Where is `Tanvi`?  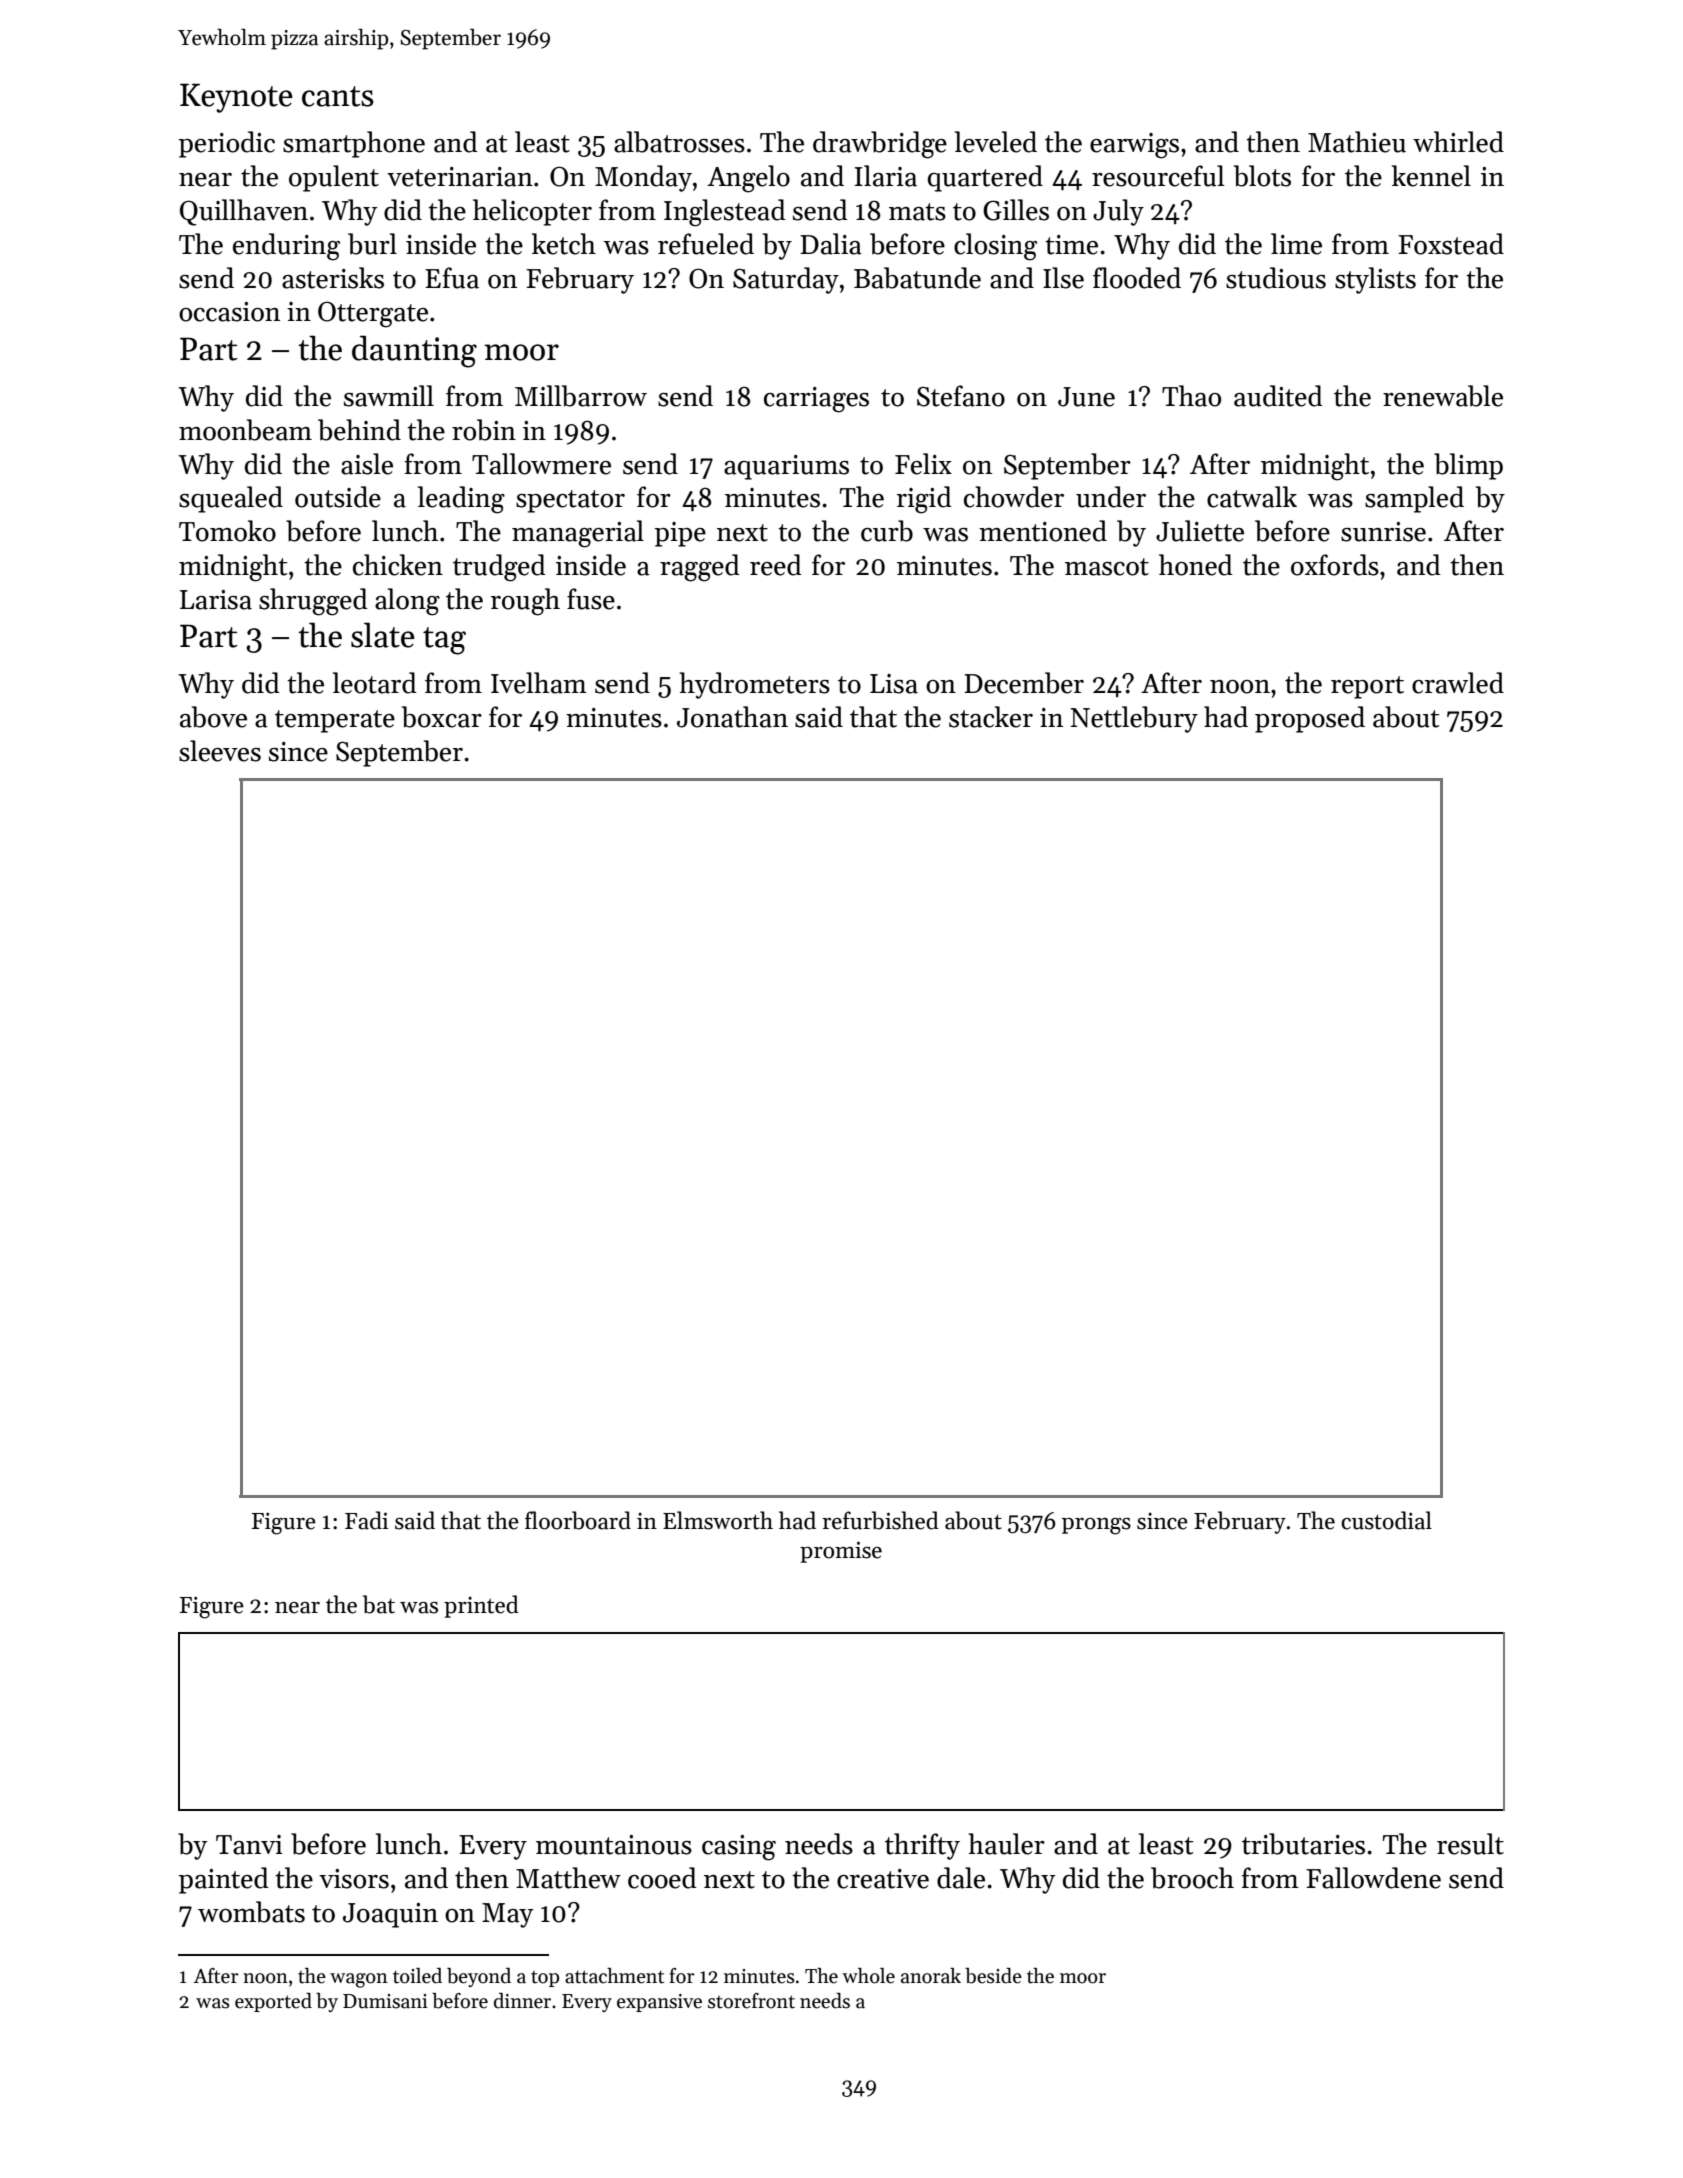 Tanvi is located at coordinates (249, 1845).
